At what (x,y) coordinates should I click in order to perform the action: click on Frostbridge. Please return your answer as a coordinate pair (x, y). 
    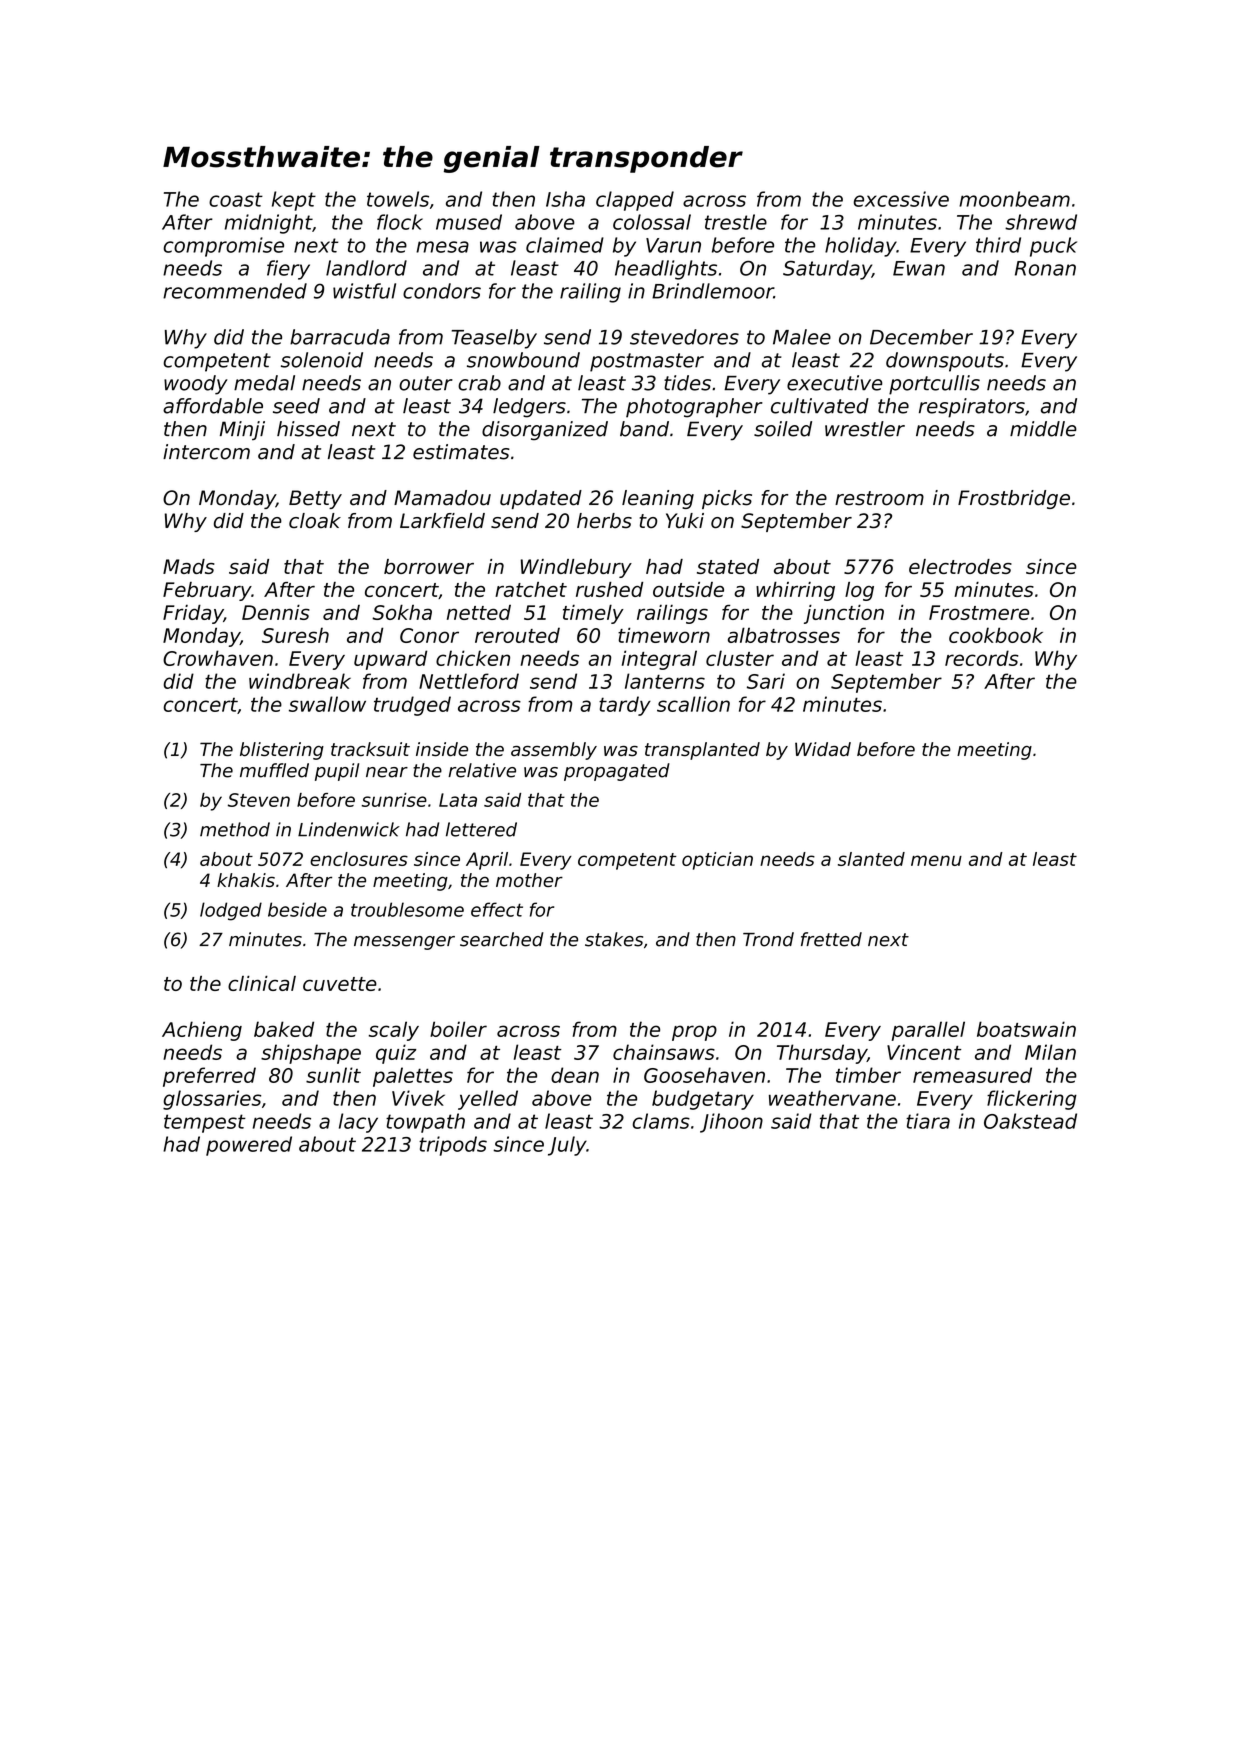
    Looking at the image, I should click on (1014, 499).
